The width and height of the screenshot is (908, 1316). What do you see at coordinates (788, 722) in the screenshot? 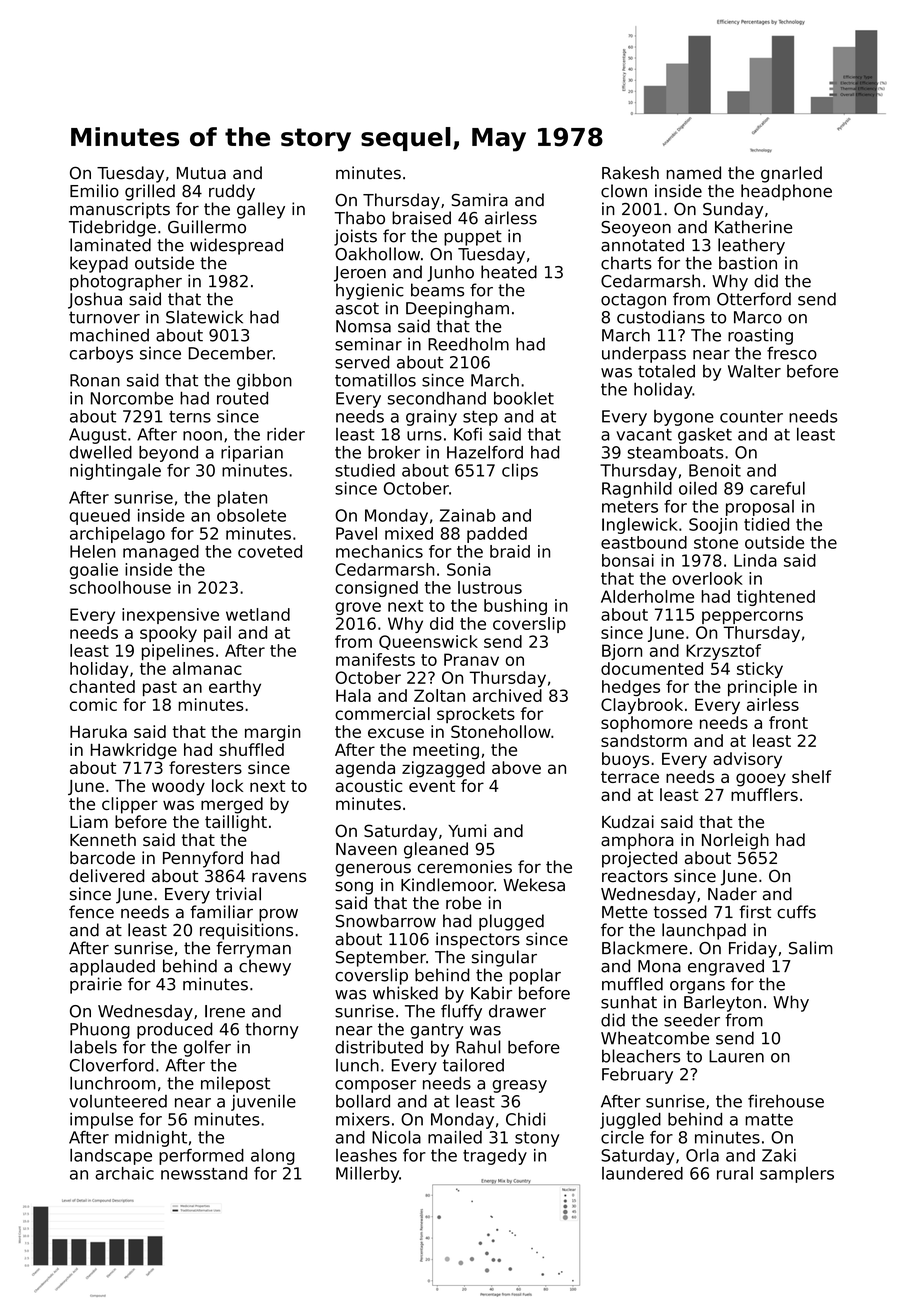
I see `front` at bounding box center [788, 722].
